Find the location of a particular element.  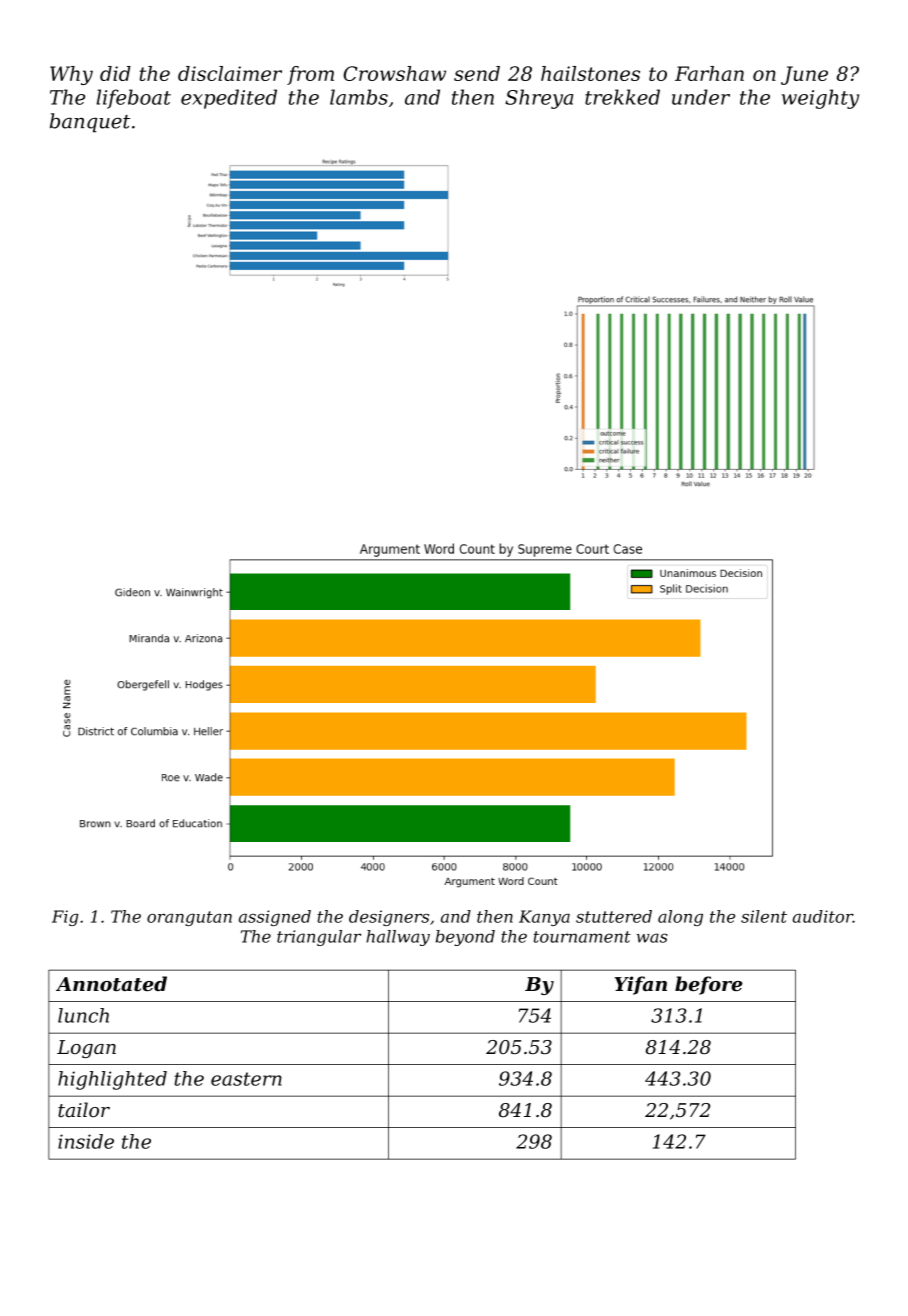

expedited is located at coordinates (229, 99).
